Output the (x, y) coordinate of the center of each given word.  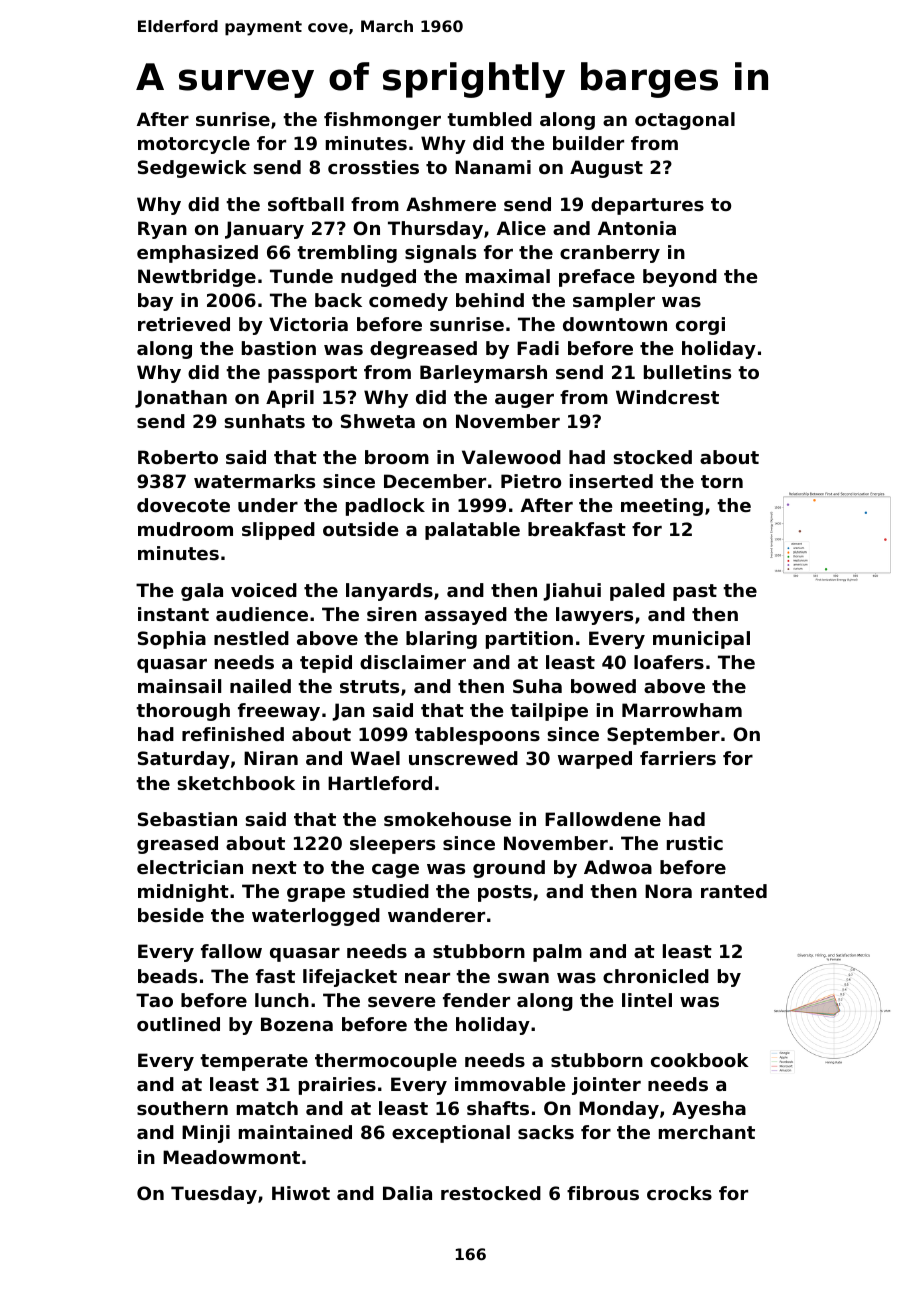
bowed (603, 686)
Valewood (511, 457)
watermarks (254, 481)
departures (647, 206)
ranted (734, 891)
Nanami (493, 167)
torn (722, 481)
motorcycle (194, 145)
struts (369, 686)
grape (316, 895)
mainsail (179, 686)
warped (595, 760)
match (267, 1108)
